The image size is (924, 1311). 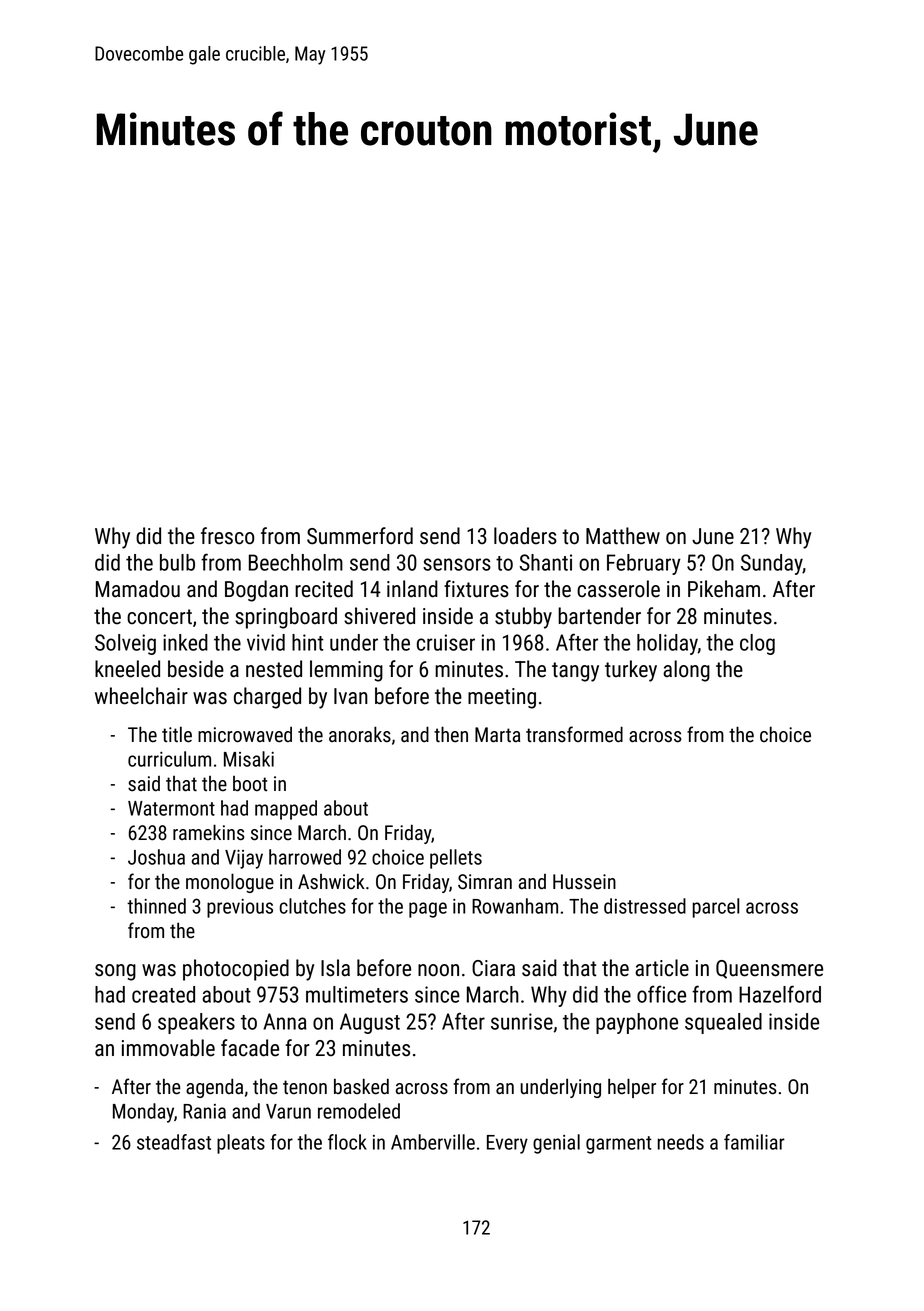 I want to click on Mamadou, so click(x=138, y=589).
